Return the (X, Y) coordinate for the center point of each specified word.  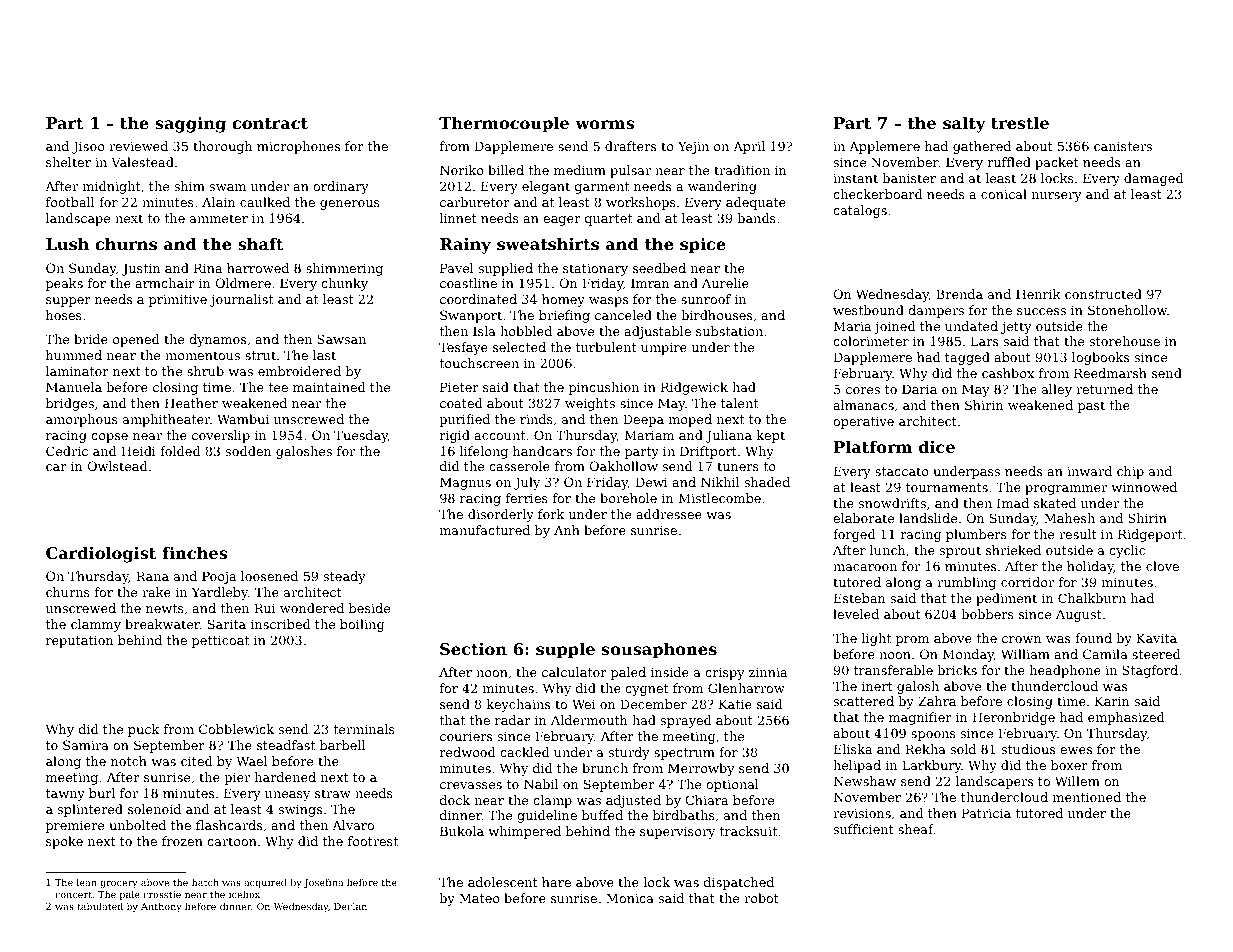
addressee (669, 514)
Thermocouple (504, 124)
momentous (202, 355)
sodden (248, 451)
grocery (119, 884)
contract (270, 123)
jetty (1016, 327)
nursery (1057, 197)
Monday (968, 655)
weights (590, 404)
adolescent (503, 882)
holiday (1090, 567)
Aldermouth (589, 720)
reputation (80, 641)
